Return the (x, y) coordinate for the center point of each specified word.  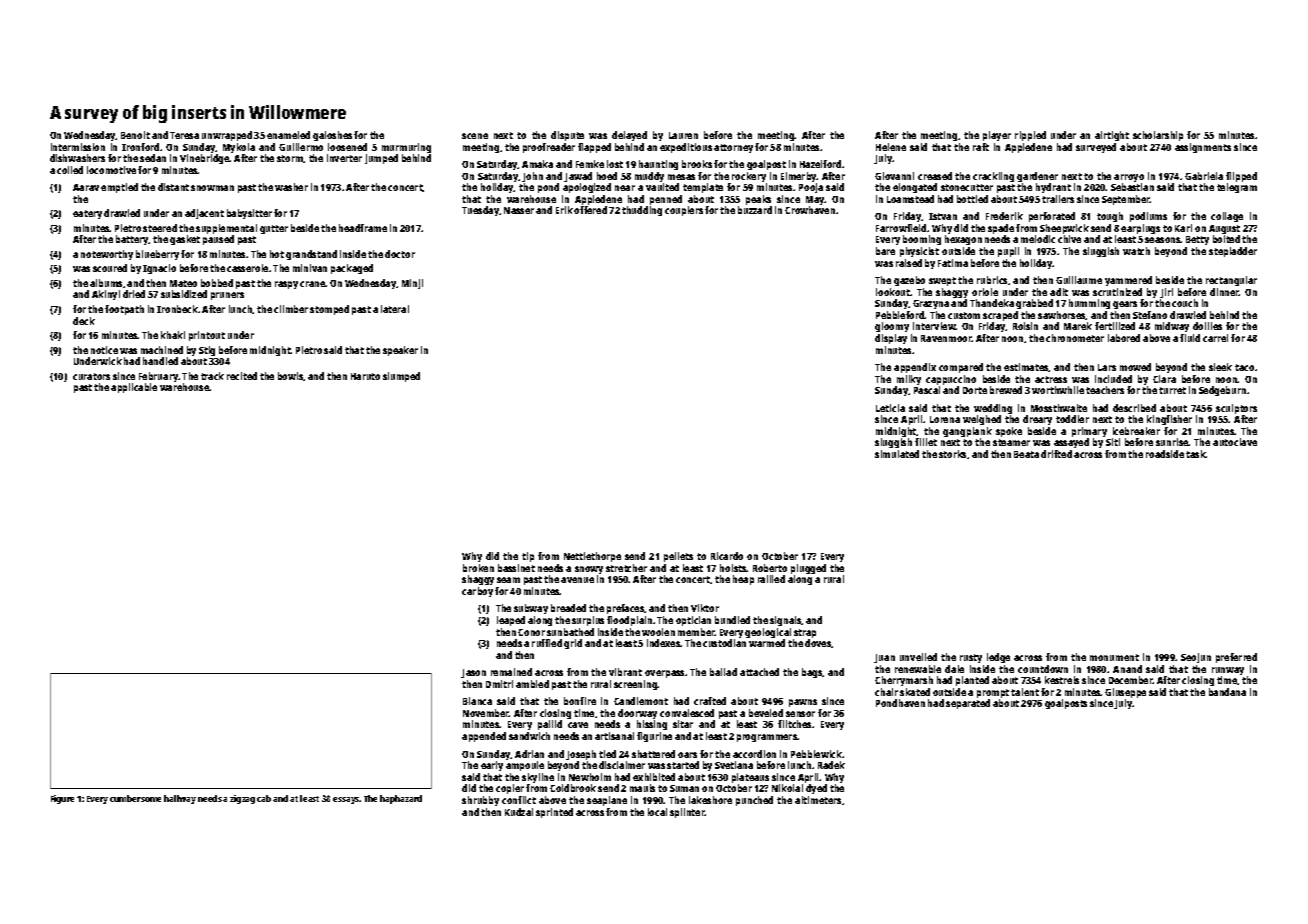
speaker (400, 351)
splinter (687, 813)
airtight (1112, 136)
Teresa (184, 135)
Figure (62, 799)
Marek (1078, 326)
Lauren (683, 135)
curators (91, 376)
